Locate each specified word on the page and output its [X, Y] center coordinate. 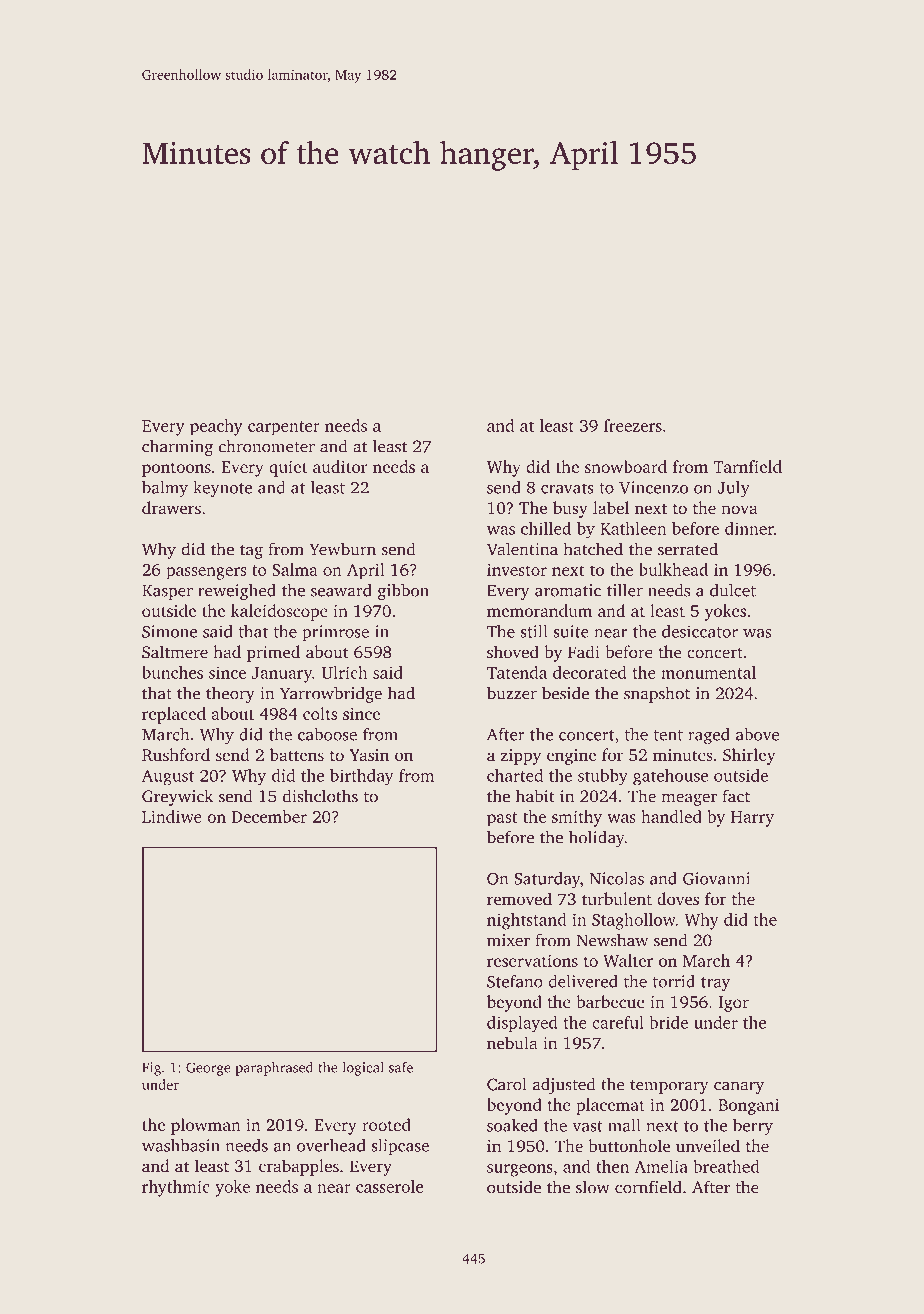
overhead [331, 1145]
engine [571, 757]
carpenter [284, 428]
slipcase [400, 1147]
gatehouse [670, 777]
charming [177, 447]
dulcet [733, 590]
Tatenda [517, 672]
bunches [172, 672]
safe [401, 1067]
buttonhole [629, 1145]
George [208, 1069]
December [269, 816]
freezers [633, 425]
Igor [733, 1004]
